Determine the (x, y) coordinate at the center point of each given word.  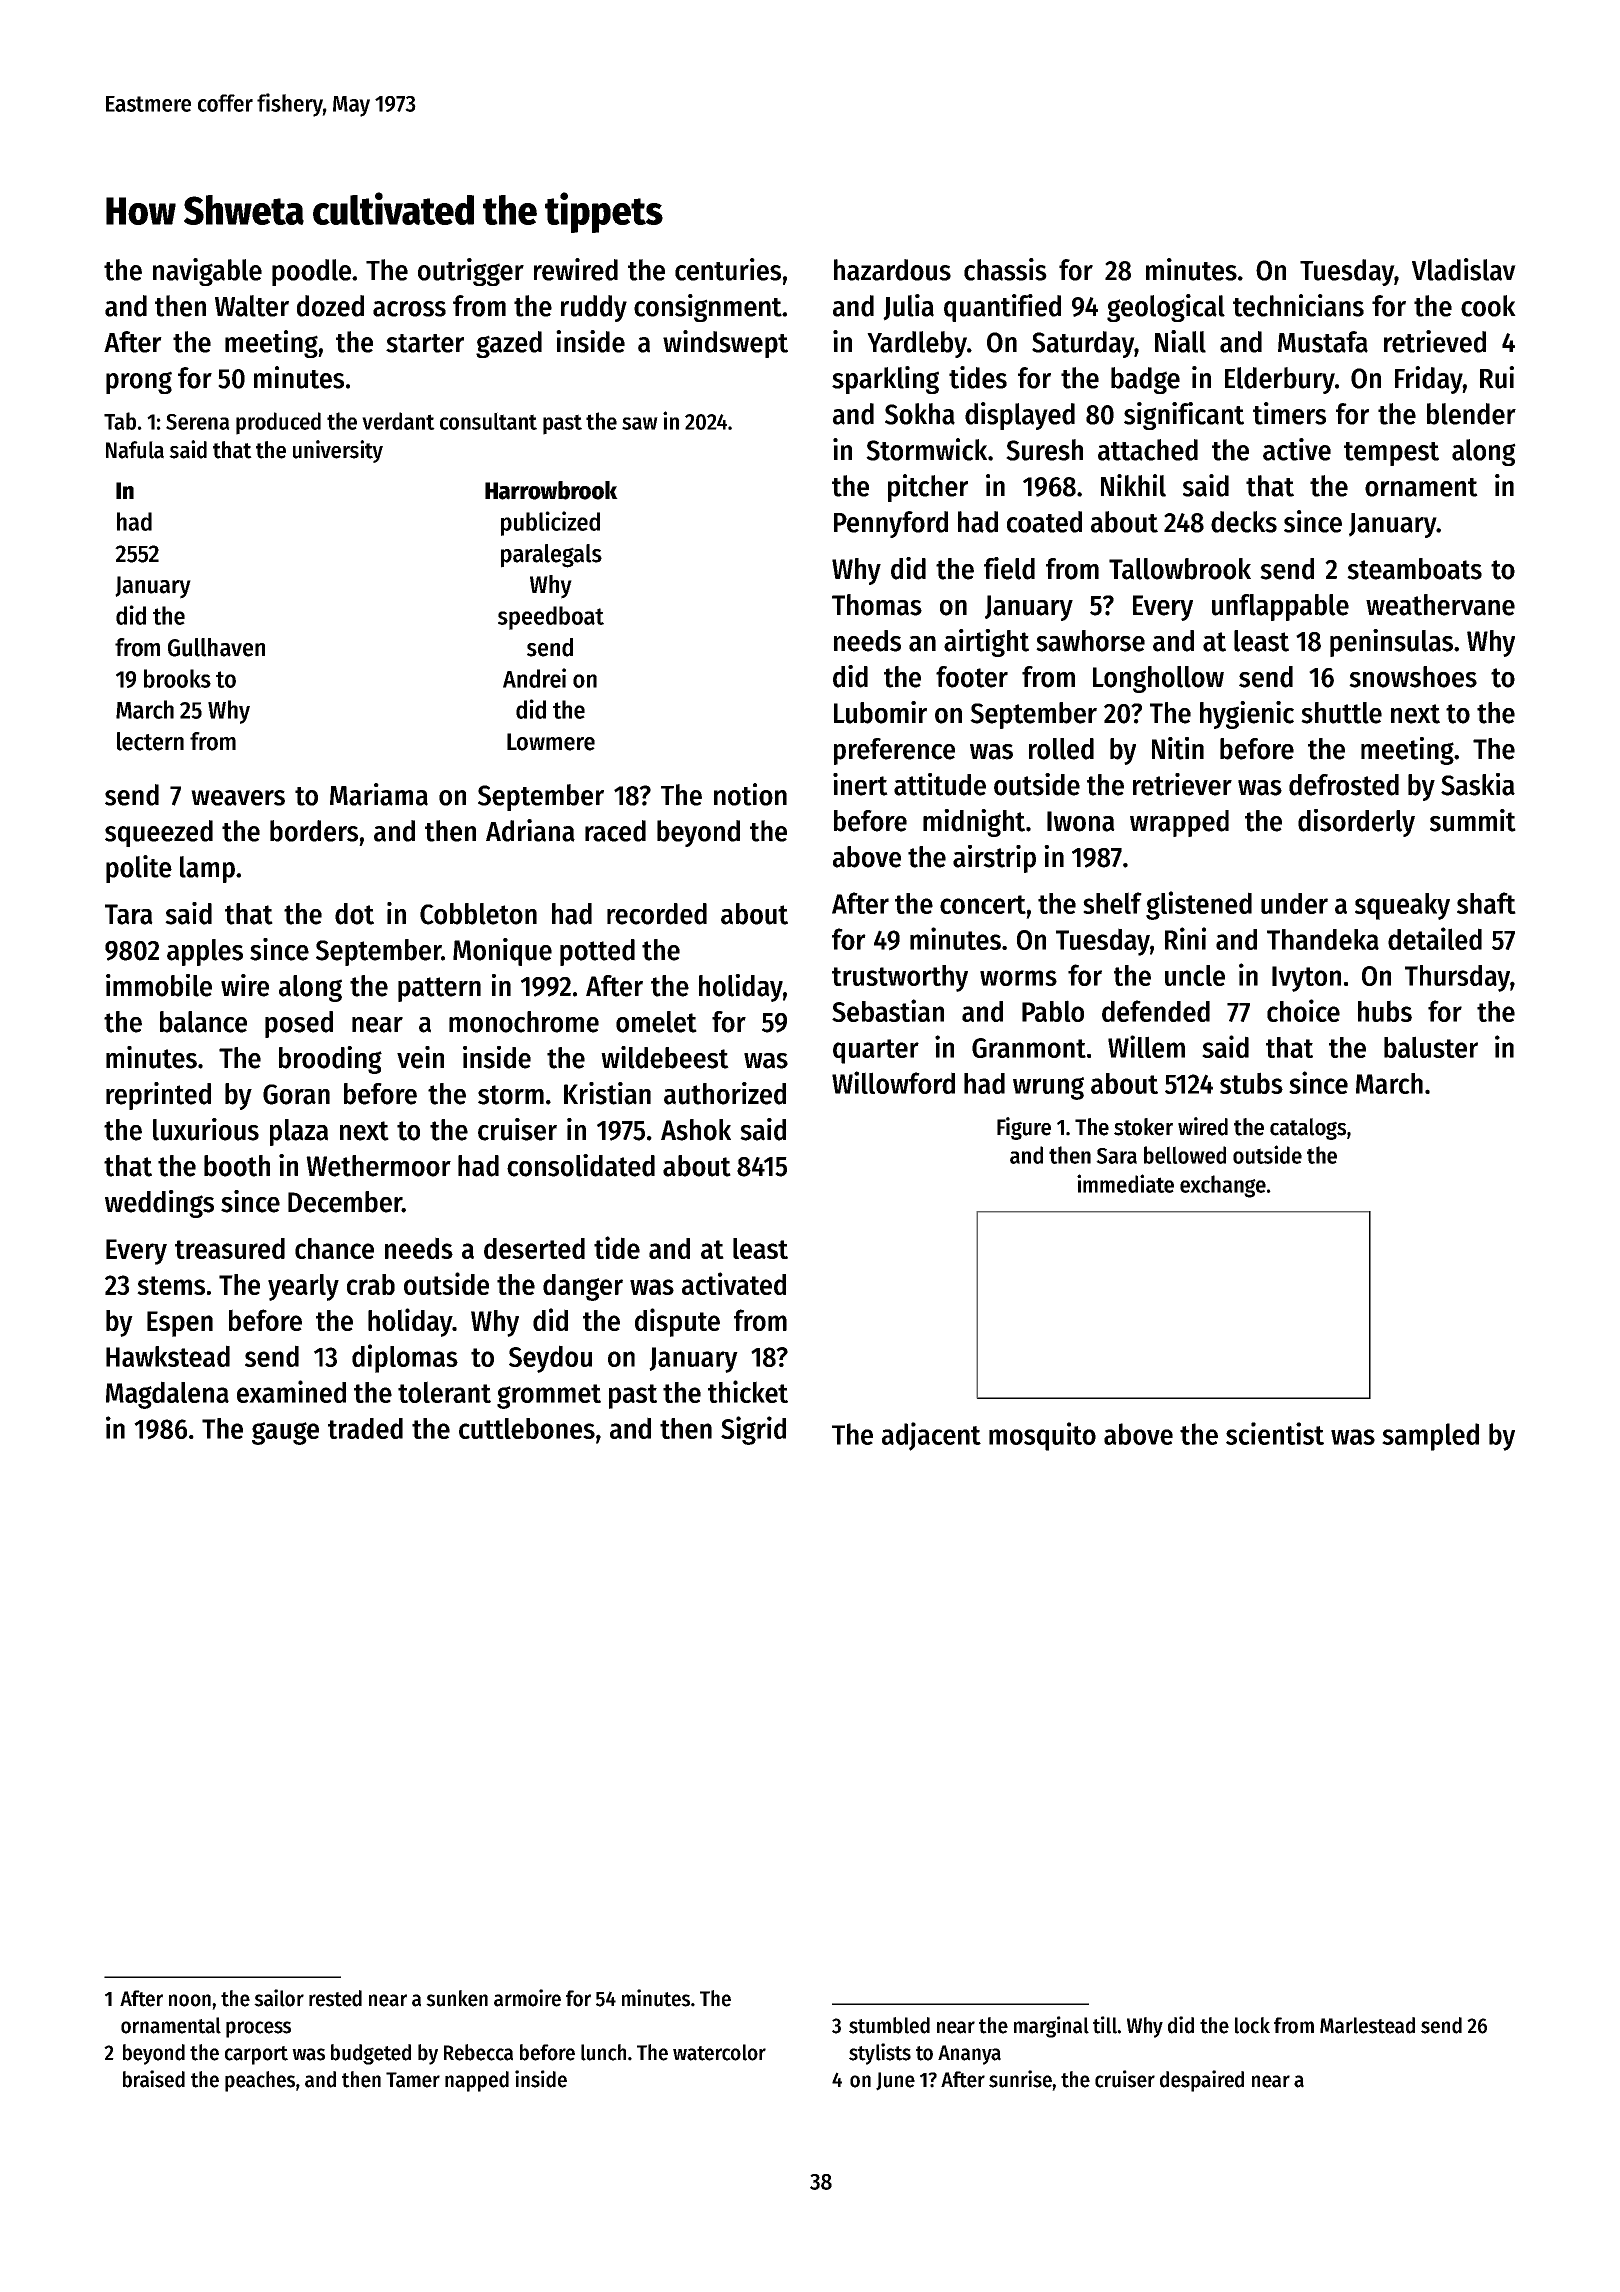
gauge (285, 1433)
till (1105, 2025)
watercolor (719, 2052)
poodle (311, 272)
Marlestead (1367, 2025)
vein (420, 1057)
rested (335, 1998)
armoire (527, 1998)
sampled (1430, 1437)
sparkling (885, 380)
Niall (1180, 341)
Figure (1024, 1128)
